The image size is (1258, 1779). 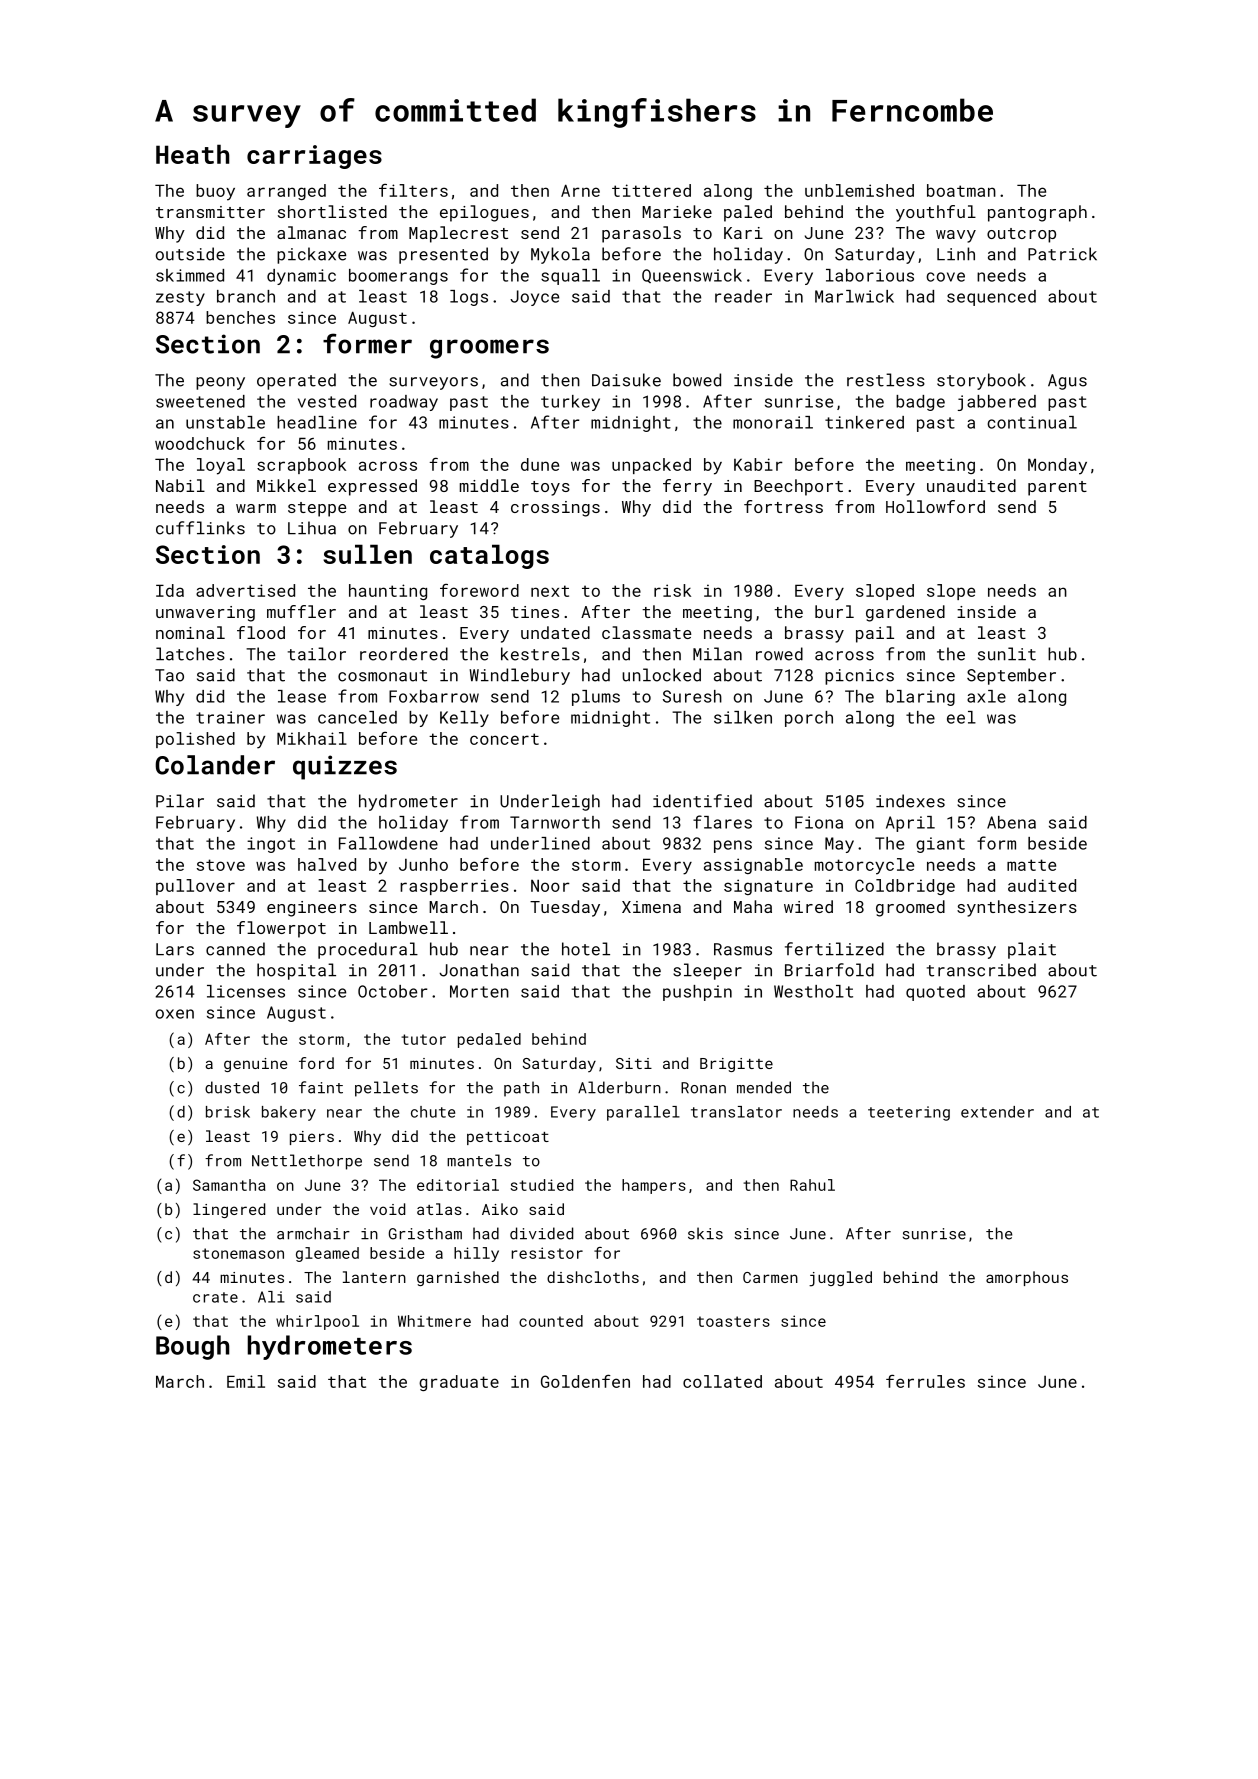 What do you see at coordinates (565, 908) in the image?
I see `Tuesday` at bounding box center [565, 908].
